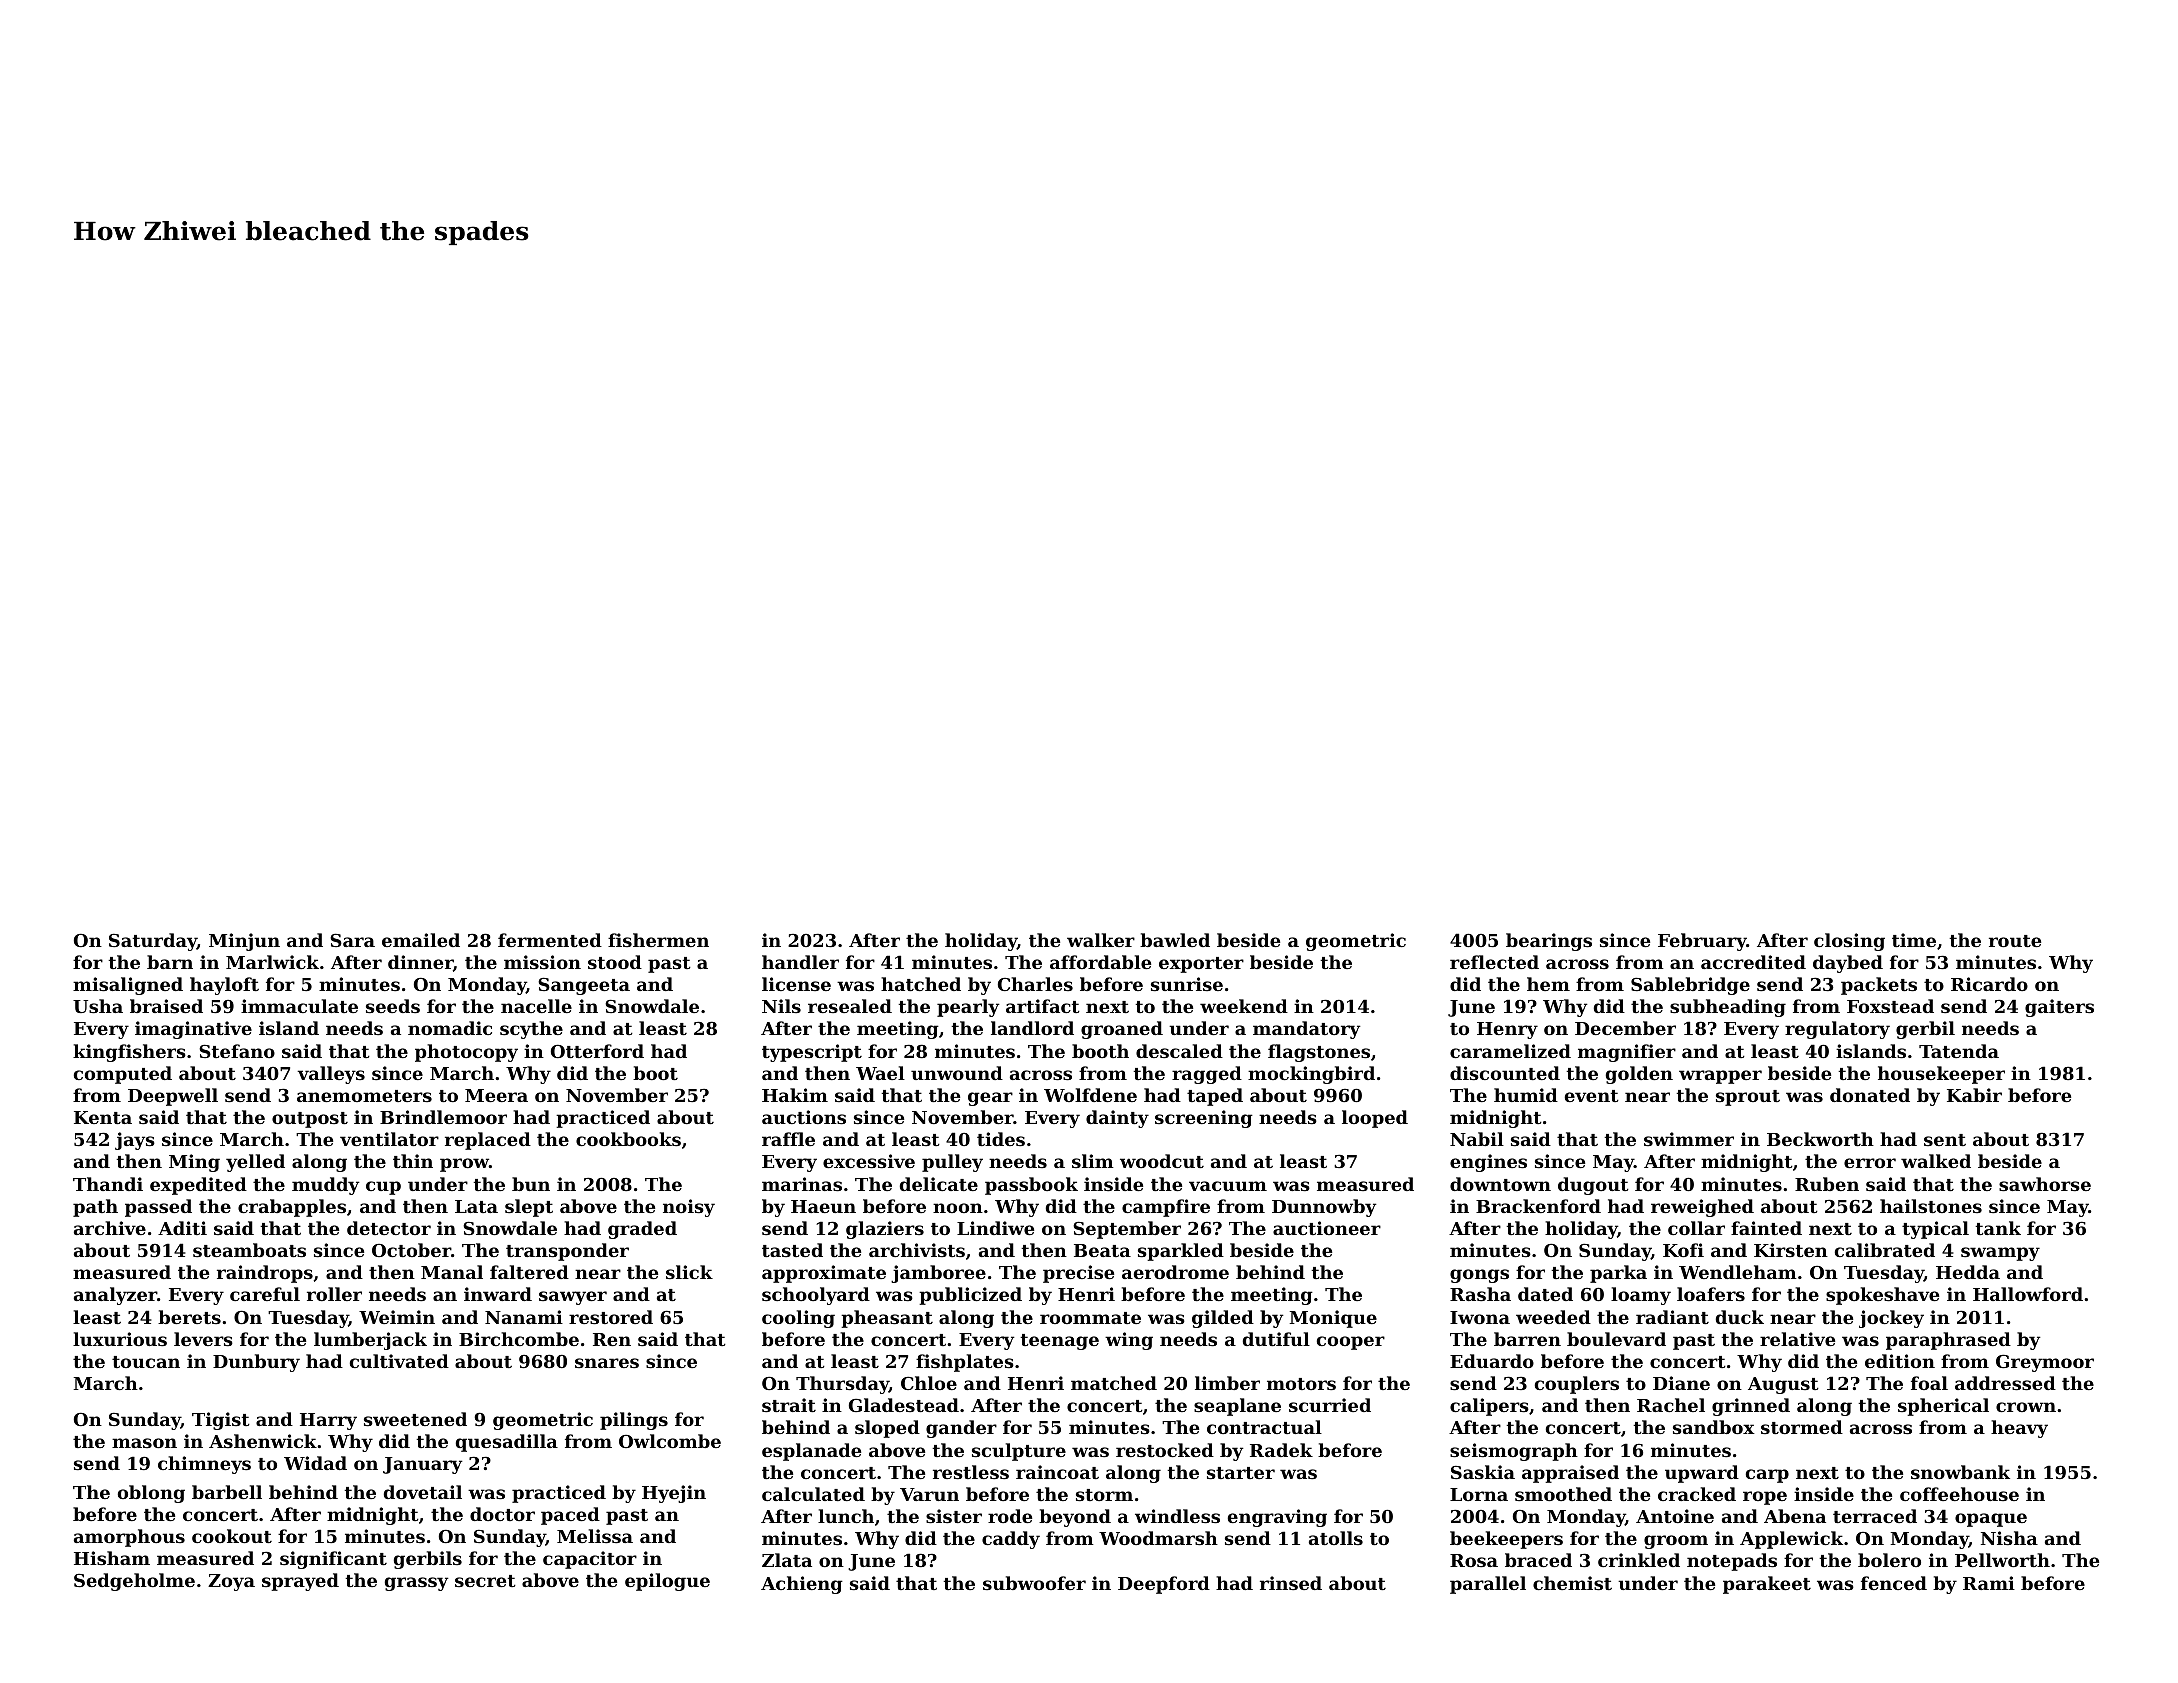 The height and width of the screenshot is (1683, 2178). Describe the element at coordinates (887, 1319) in the screenshot. I see `pheasant` at that location.
